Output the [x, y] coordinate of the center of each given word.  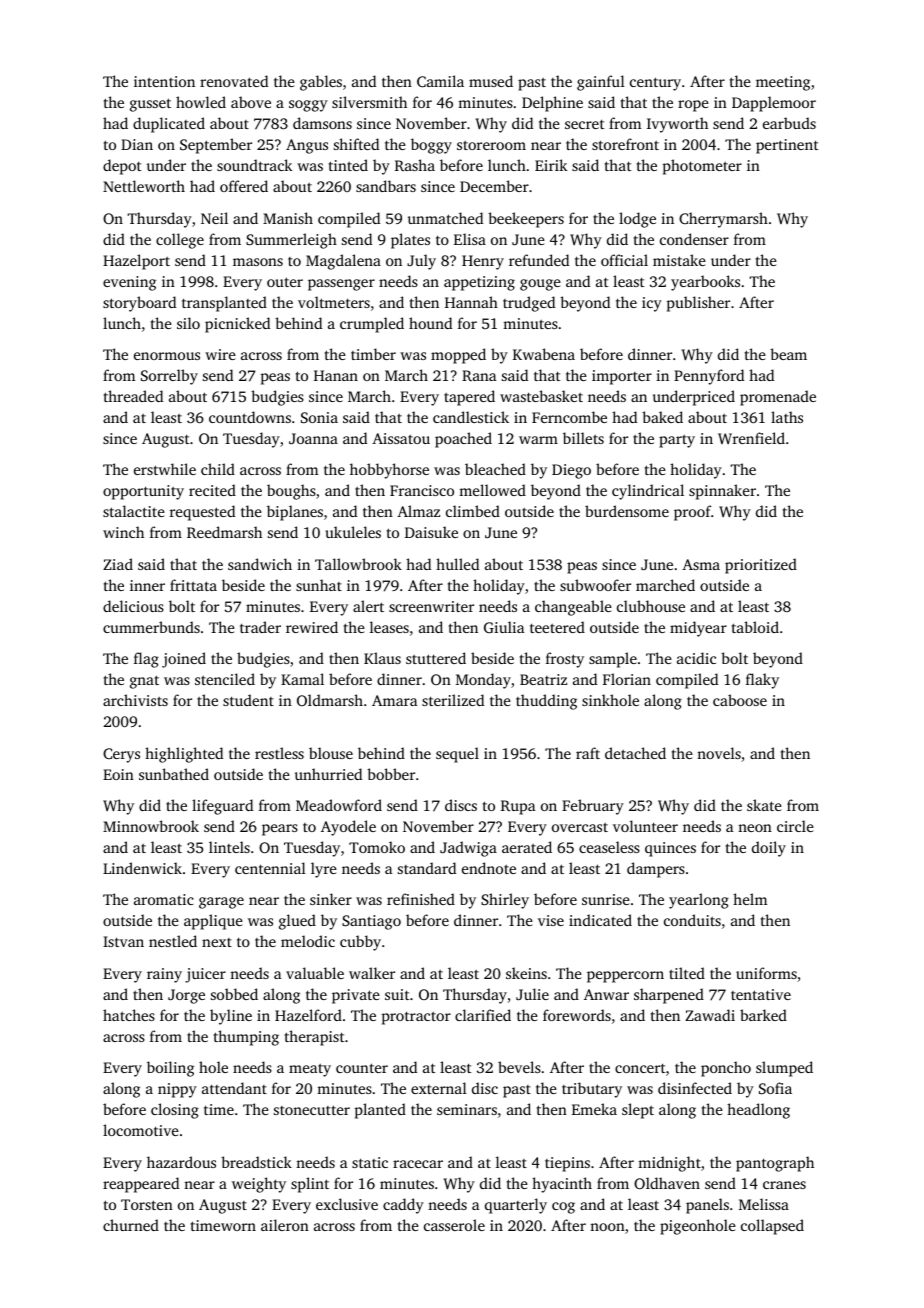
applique [213, 922]
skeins [526, 973]
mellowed [492, 490]
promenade [778, 398]
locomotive [141, 1130]
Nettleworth [144, 186]
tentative [761, 994]
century [655, 84]
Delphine [552, 104]
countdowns [250, 417]
